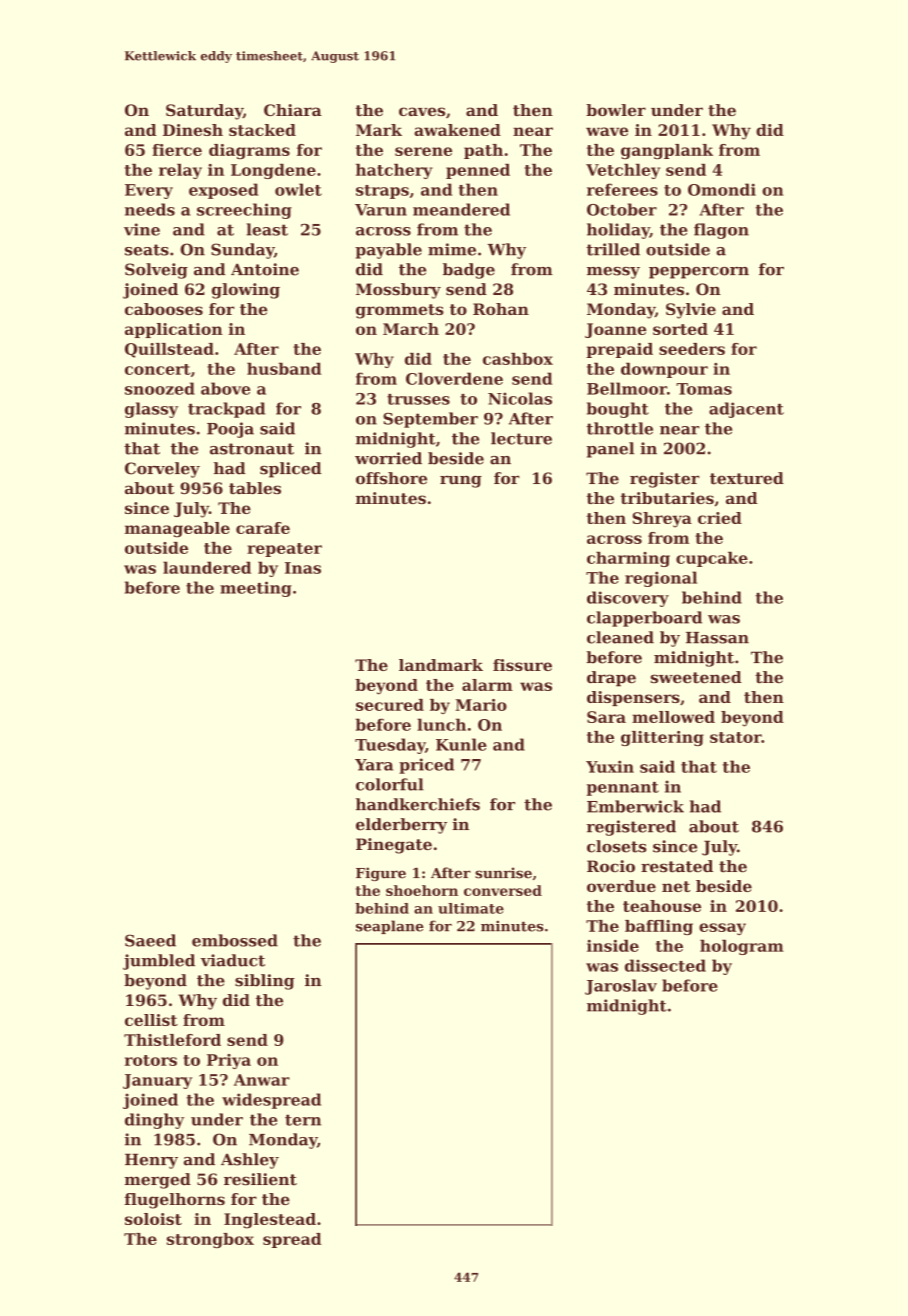  Describe the element at coordinates (735, 737) in the screenshot. I see `stator` at that location.
